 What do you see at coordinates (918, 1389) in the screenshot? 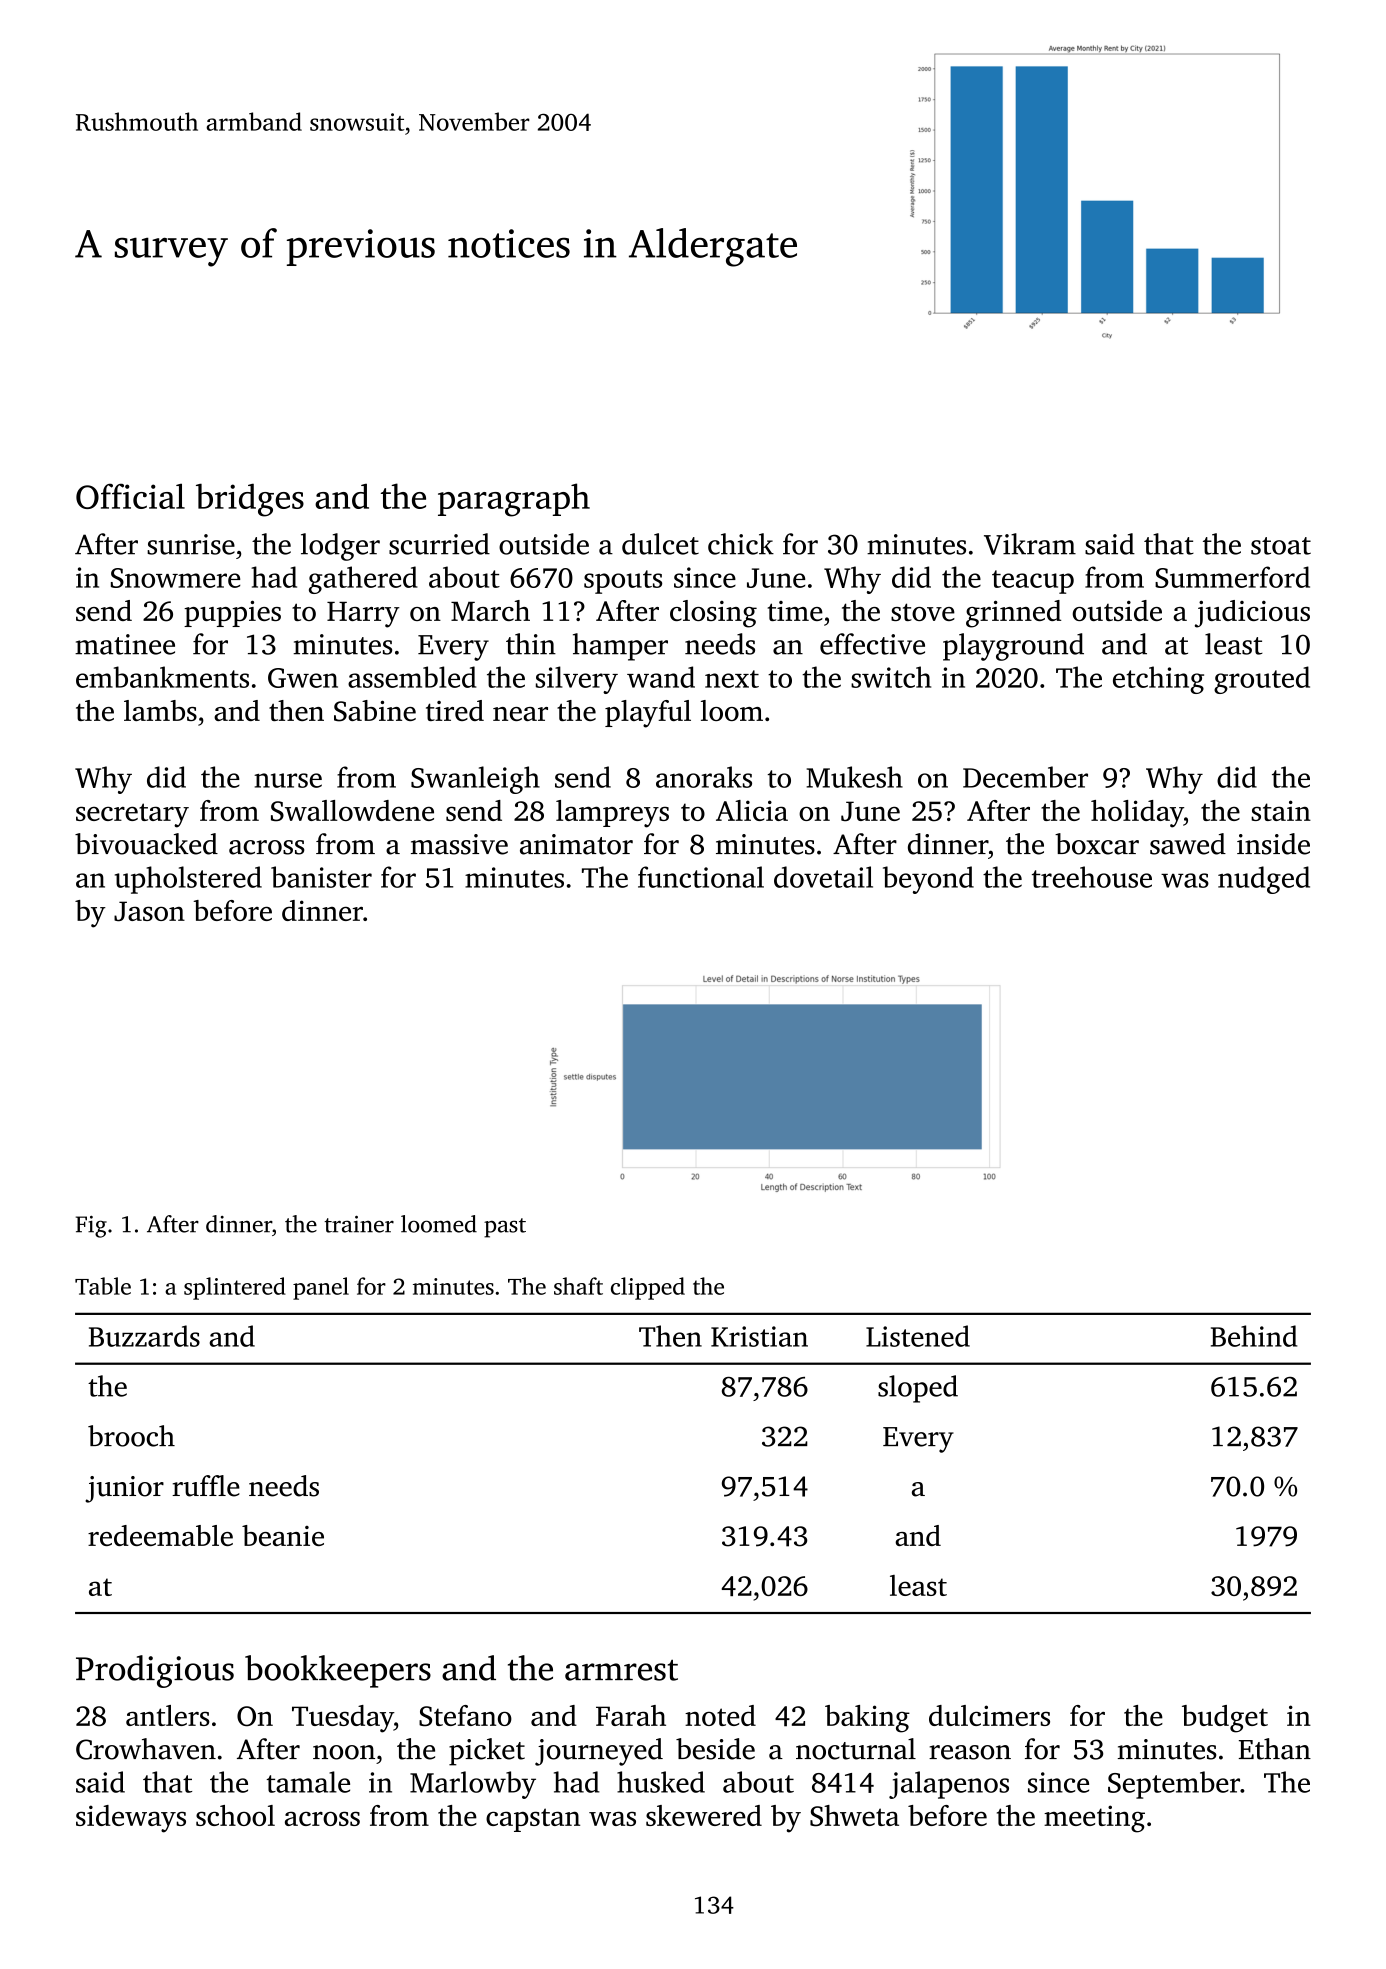
I see `sloped` at bounding box center [918, 1389].
